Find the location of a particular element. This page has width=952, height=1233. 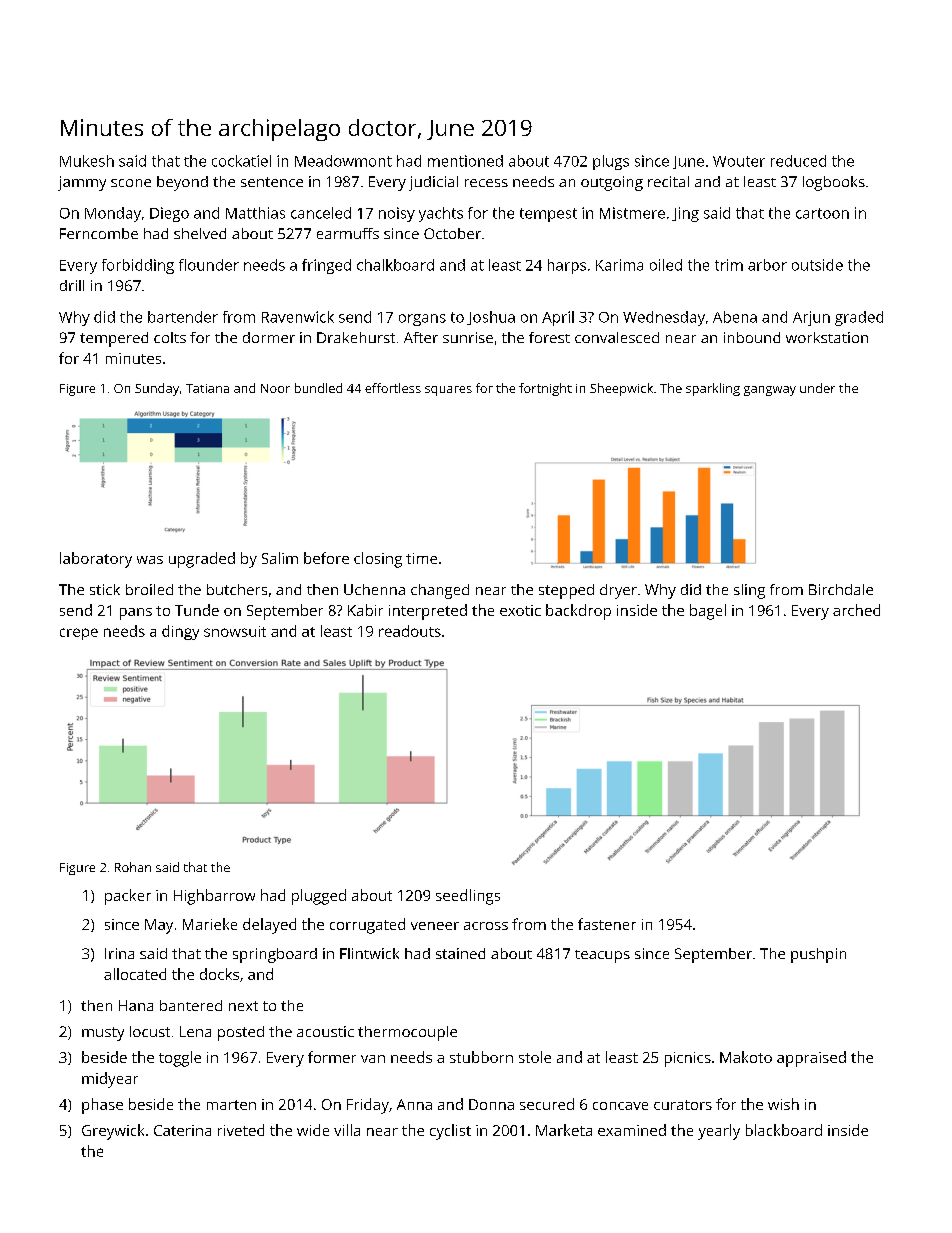

thermocouple is located at coordinates (407, 1033).
